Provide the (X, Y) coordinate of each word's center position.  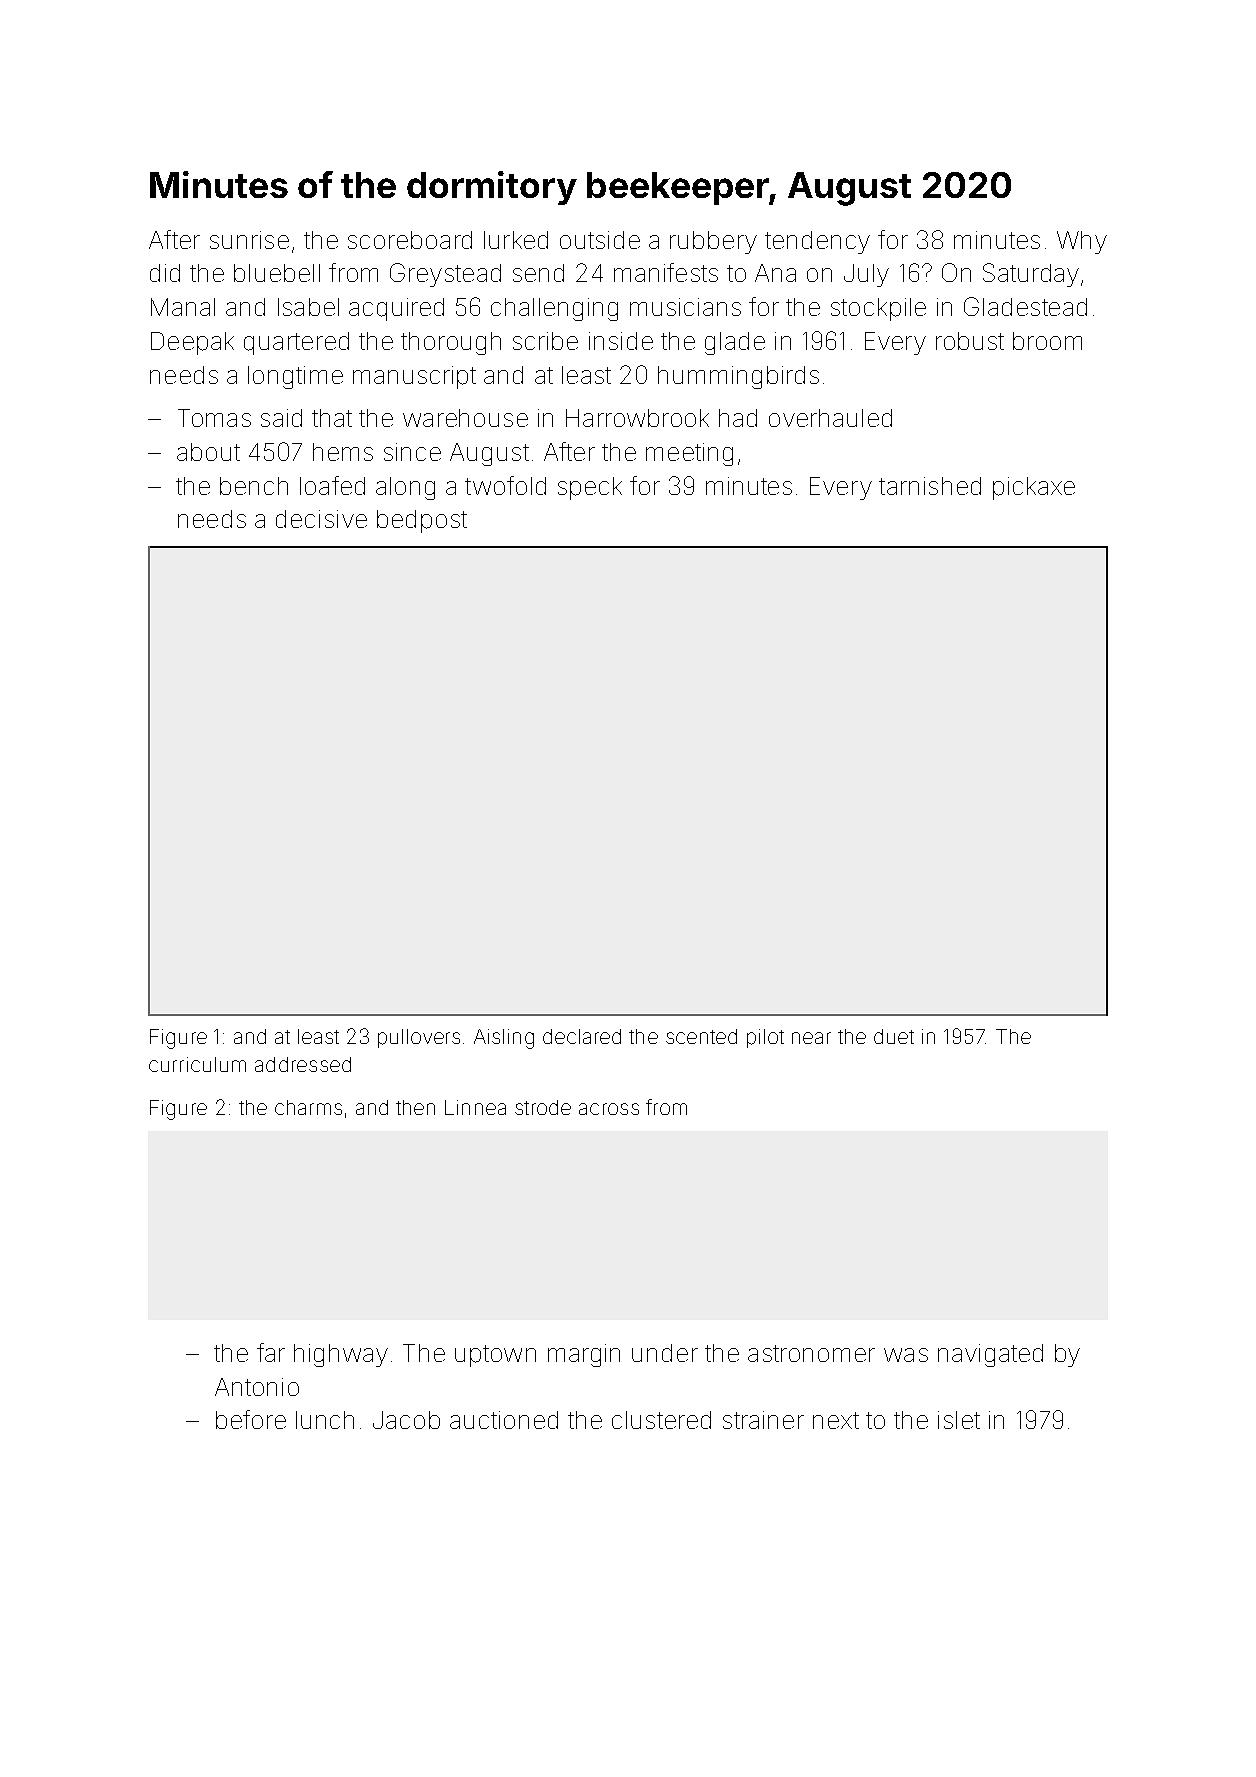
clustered (661, 1420)
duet (894, 1036)
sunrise (249, 240)
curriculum (197, 1064)
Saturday (1031, 275)
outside (600, 240)
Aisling (504, 1039)
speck (590, 488)
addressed (303, 1064)
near (811, 1038)
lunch (325, 1420)
